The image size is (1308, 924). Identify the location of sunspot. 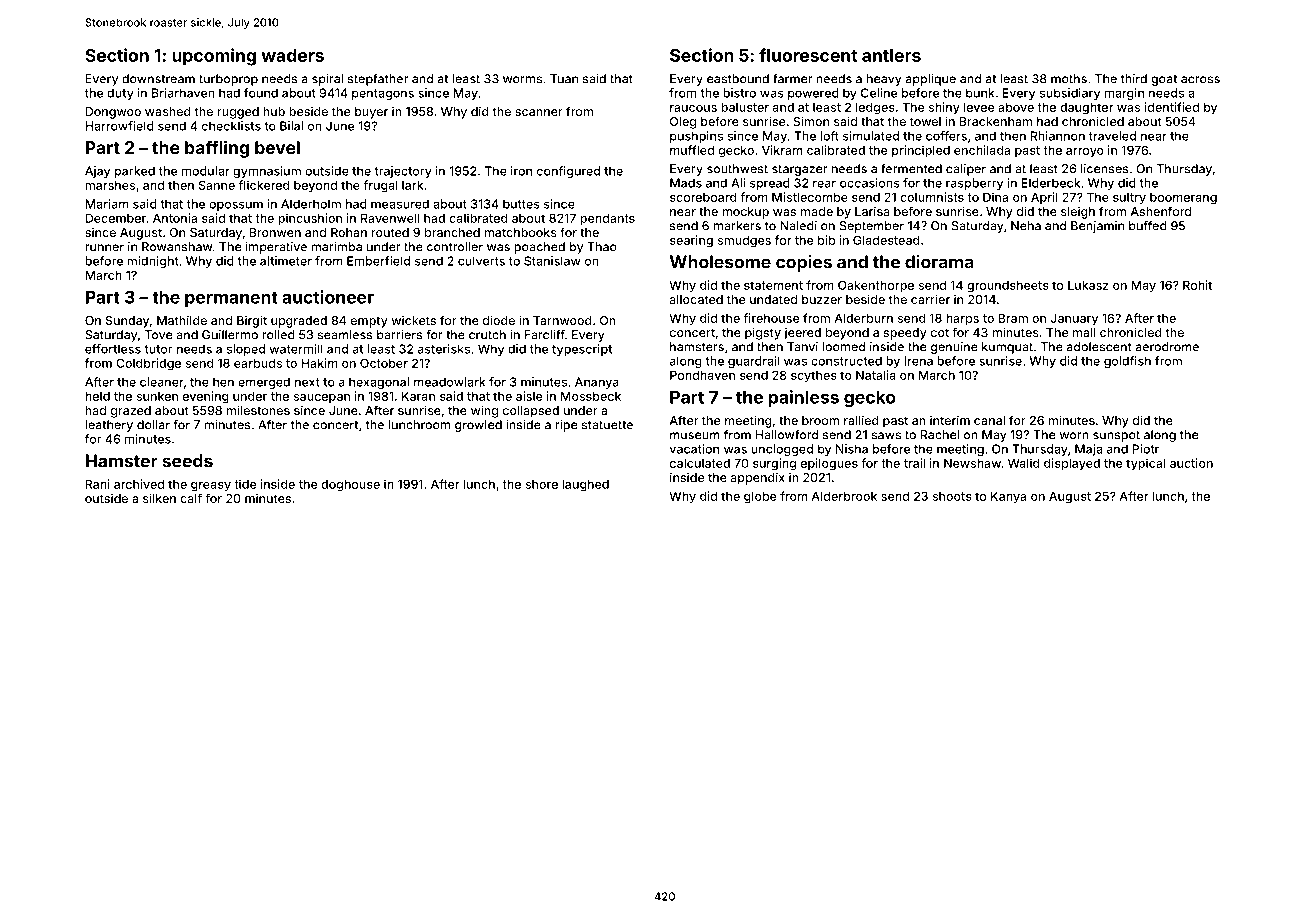
(1116, 436).
